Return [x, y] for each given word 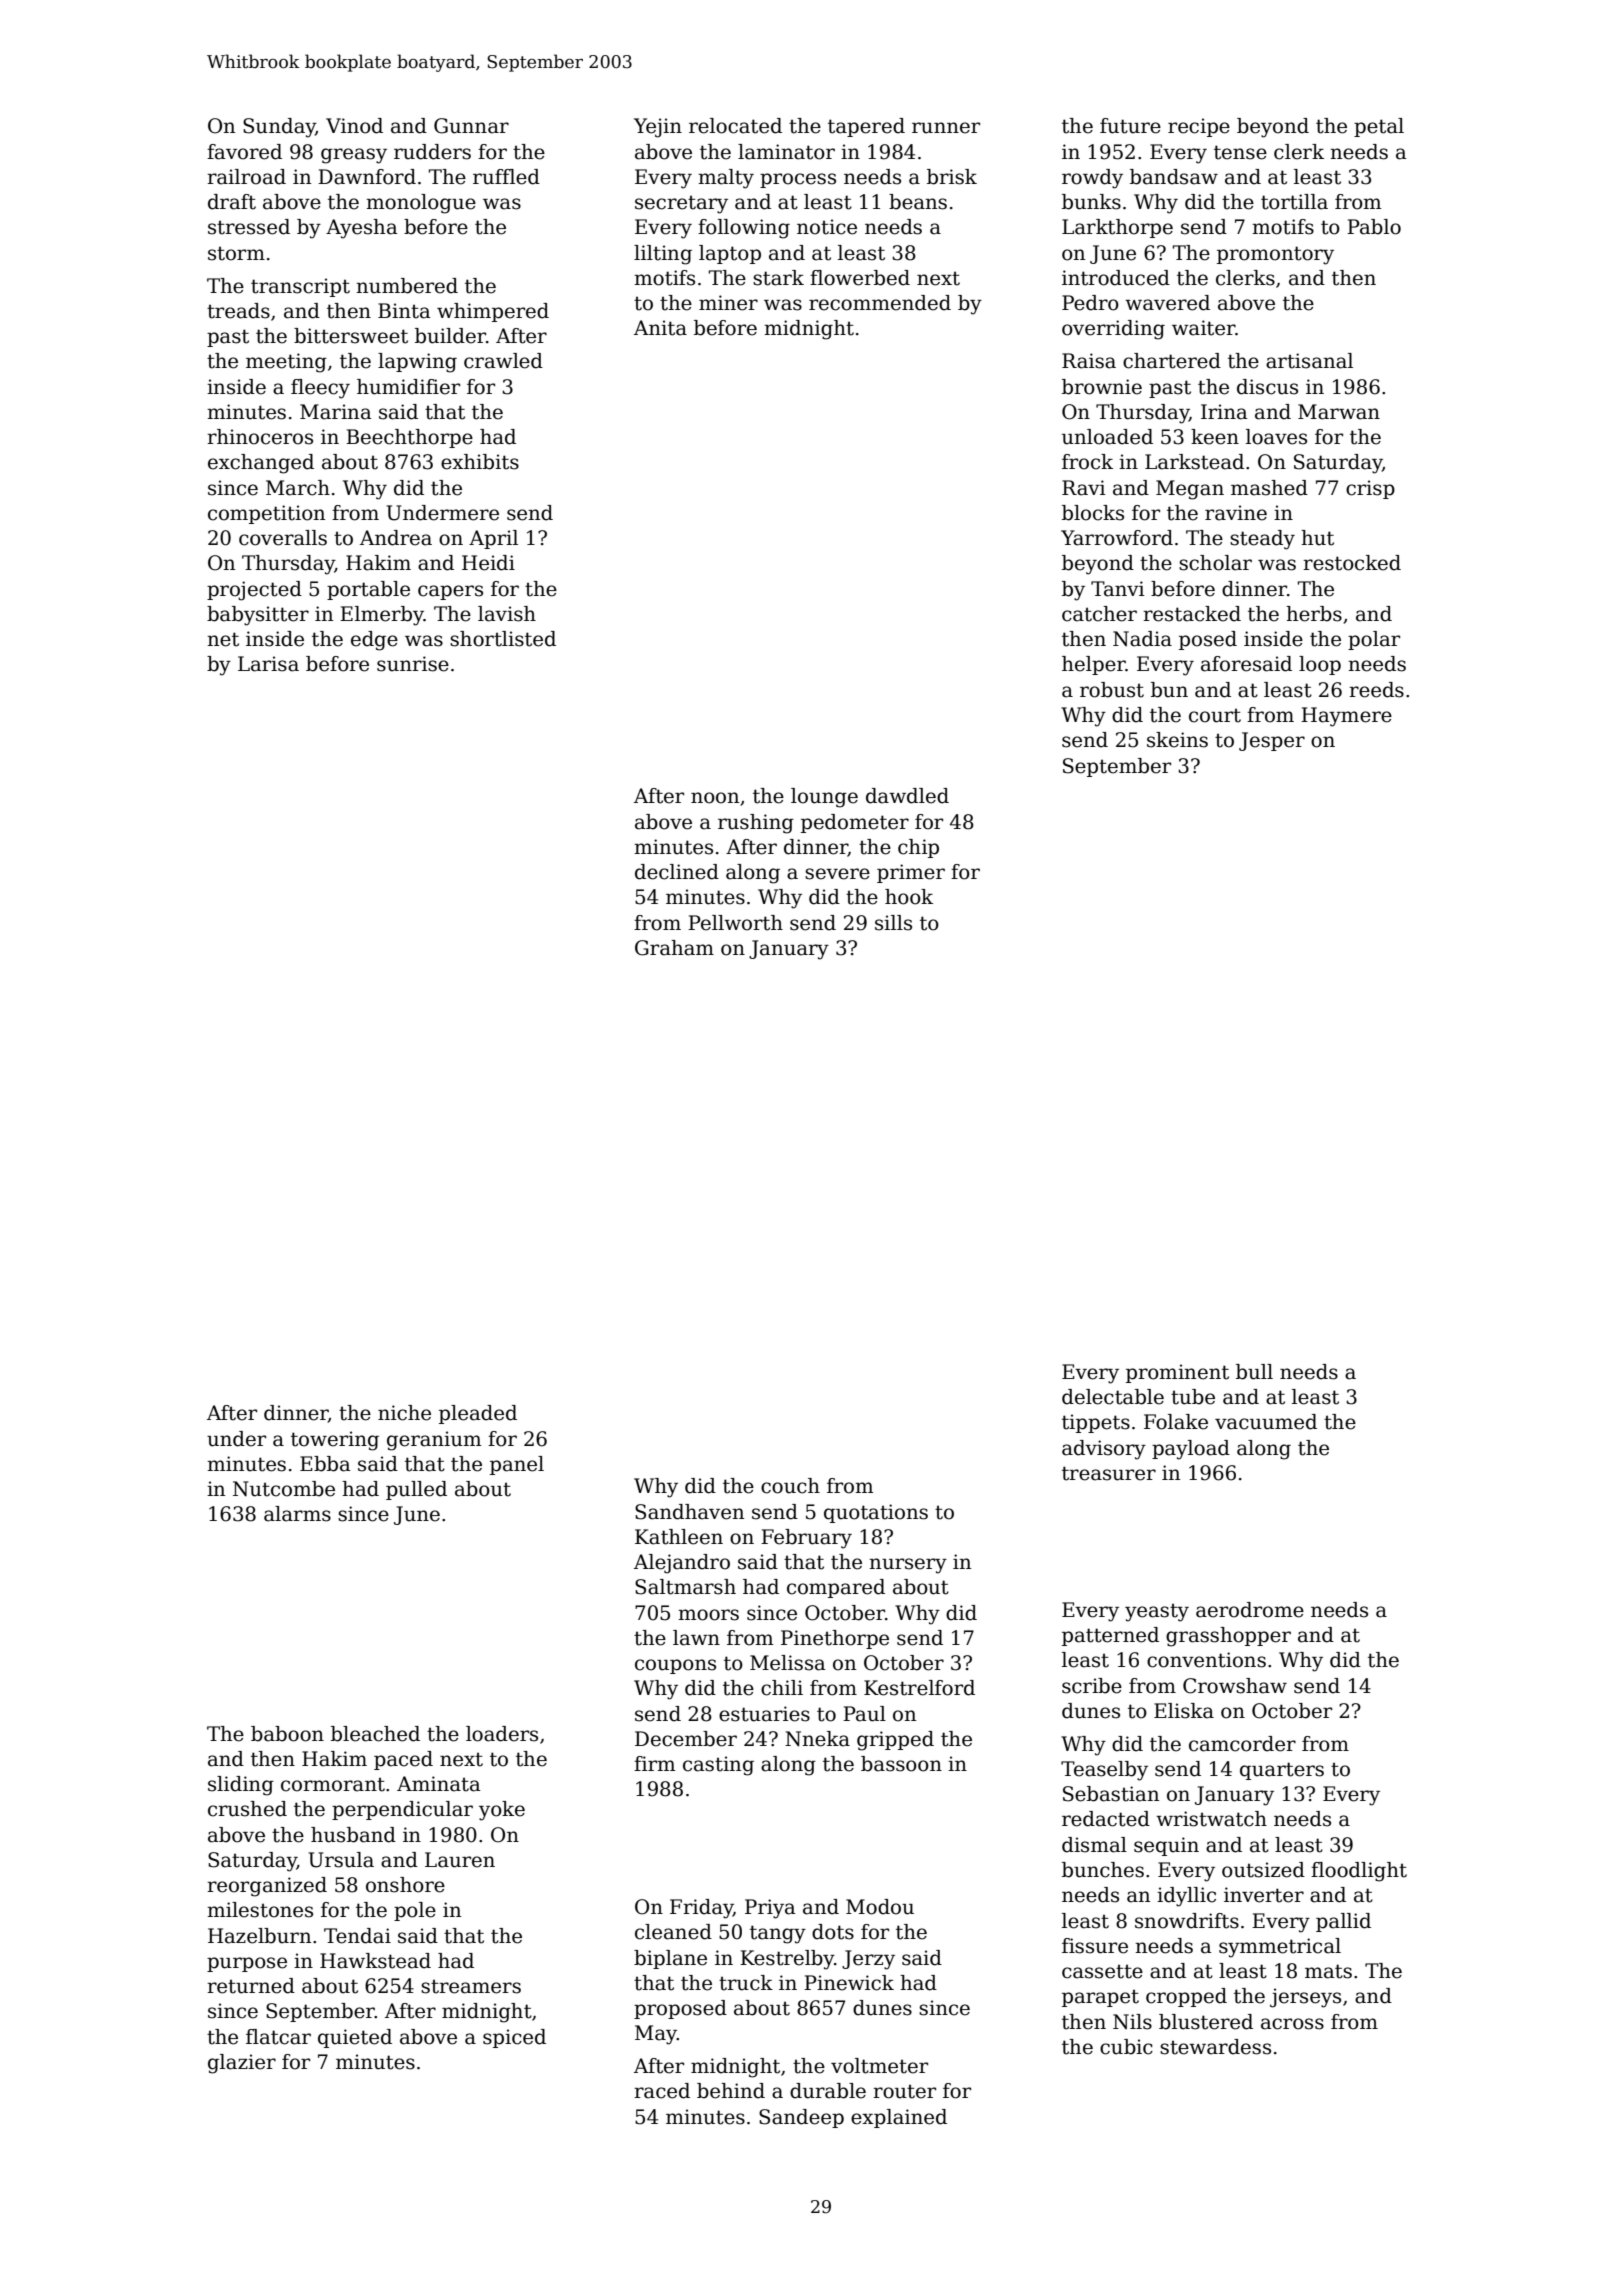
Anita [660, 328]
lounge [824, 798]
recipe [1199, 127]
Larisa [268, 664]
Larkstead [1194, 462]
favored [244, 152]
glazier [242, 2064]
